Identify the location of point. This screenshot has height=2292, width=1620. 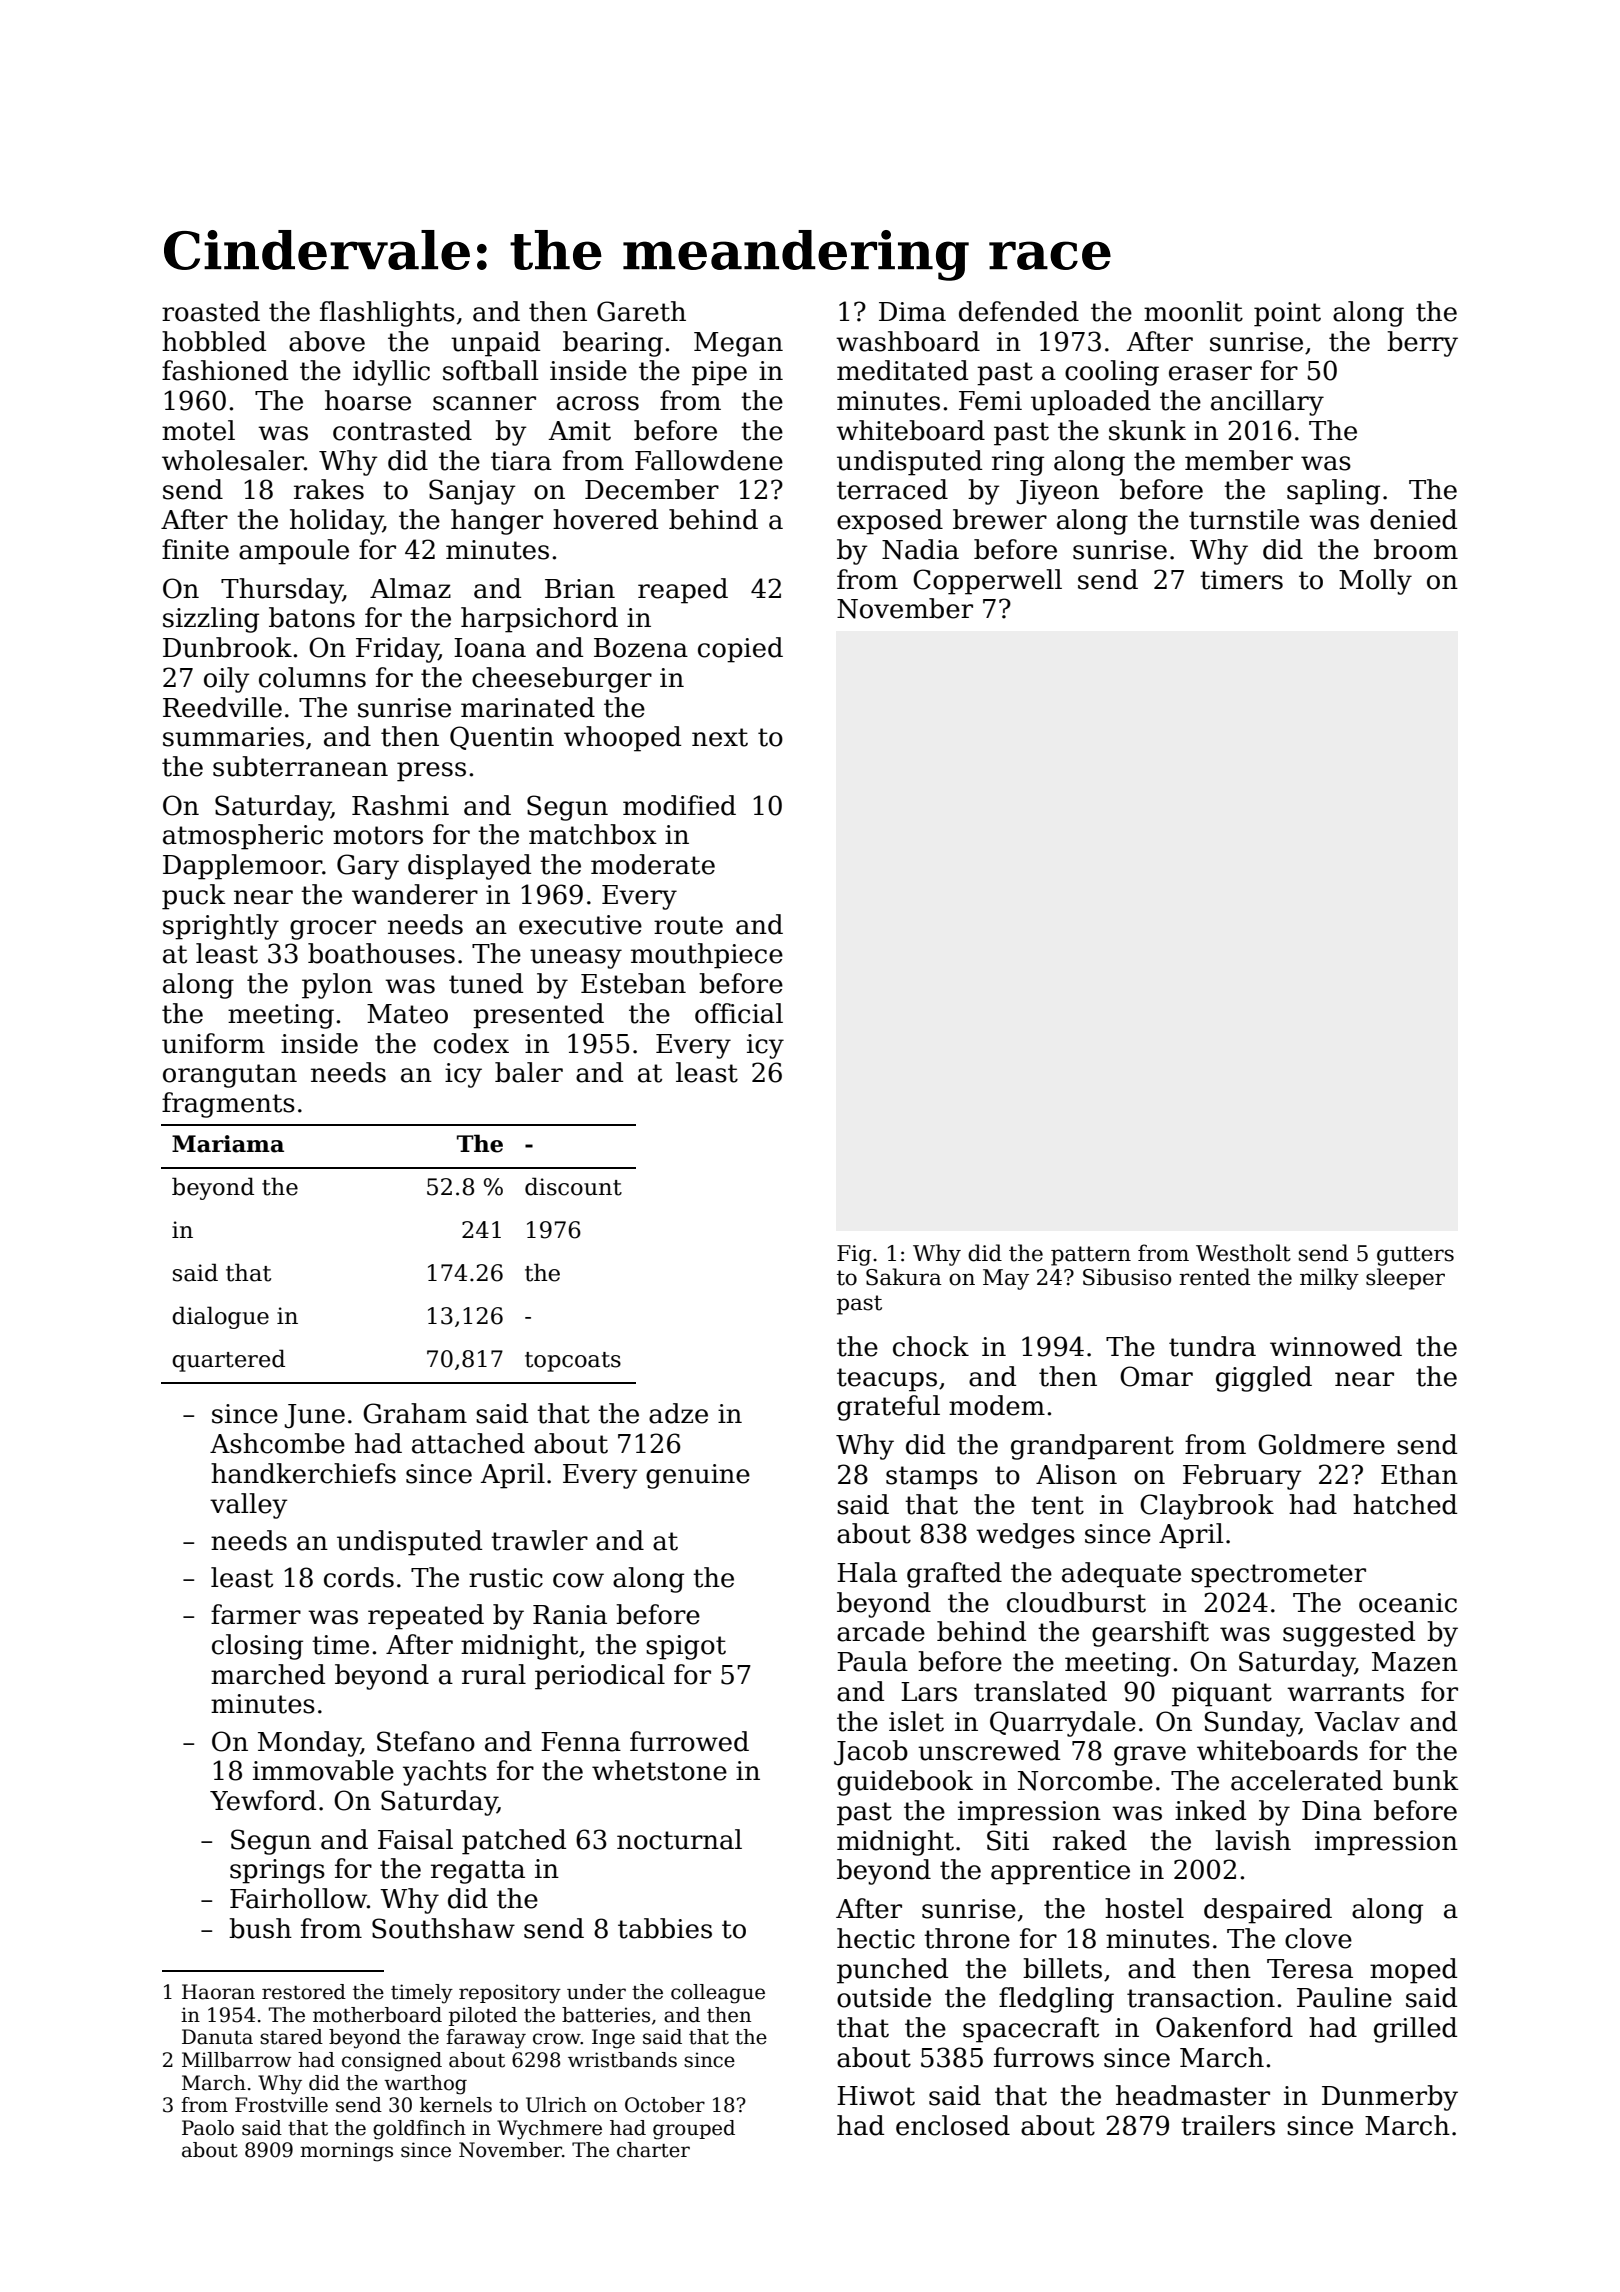
(1287, 314).
